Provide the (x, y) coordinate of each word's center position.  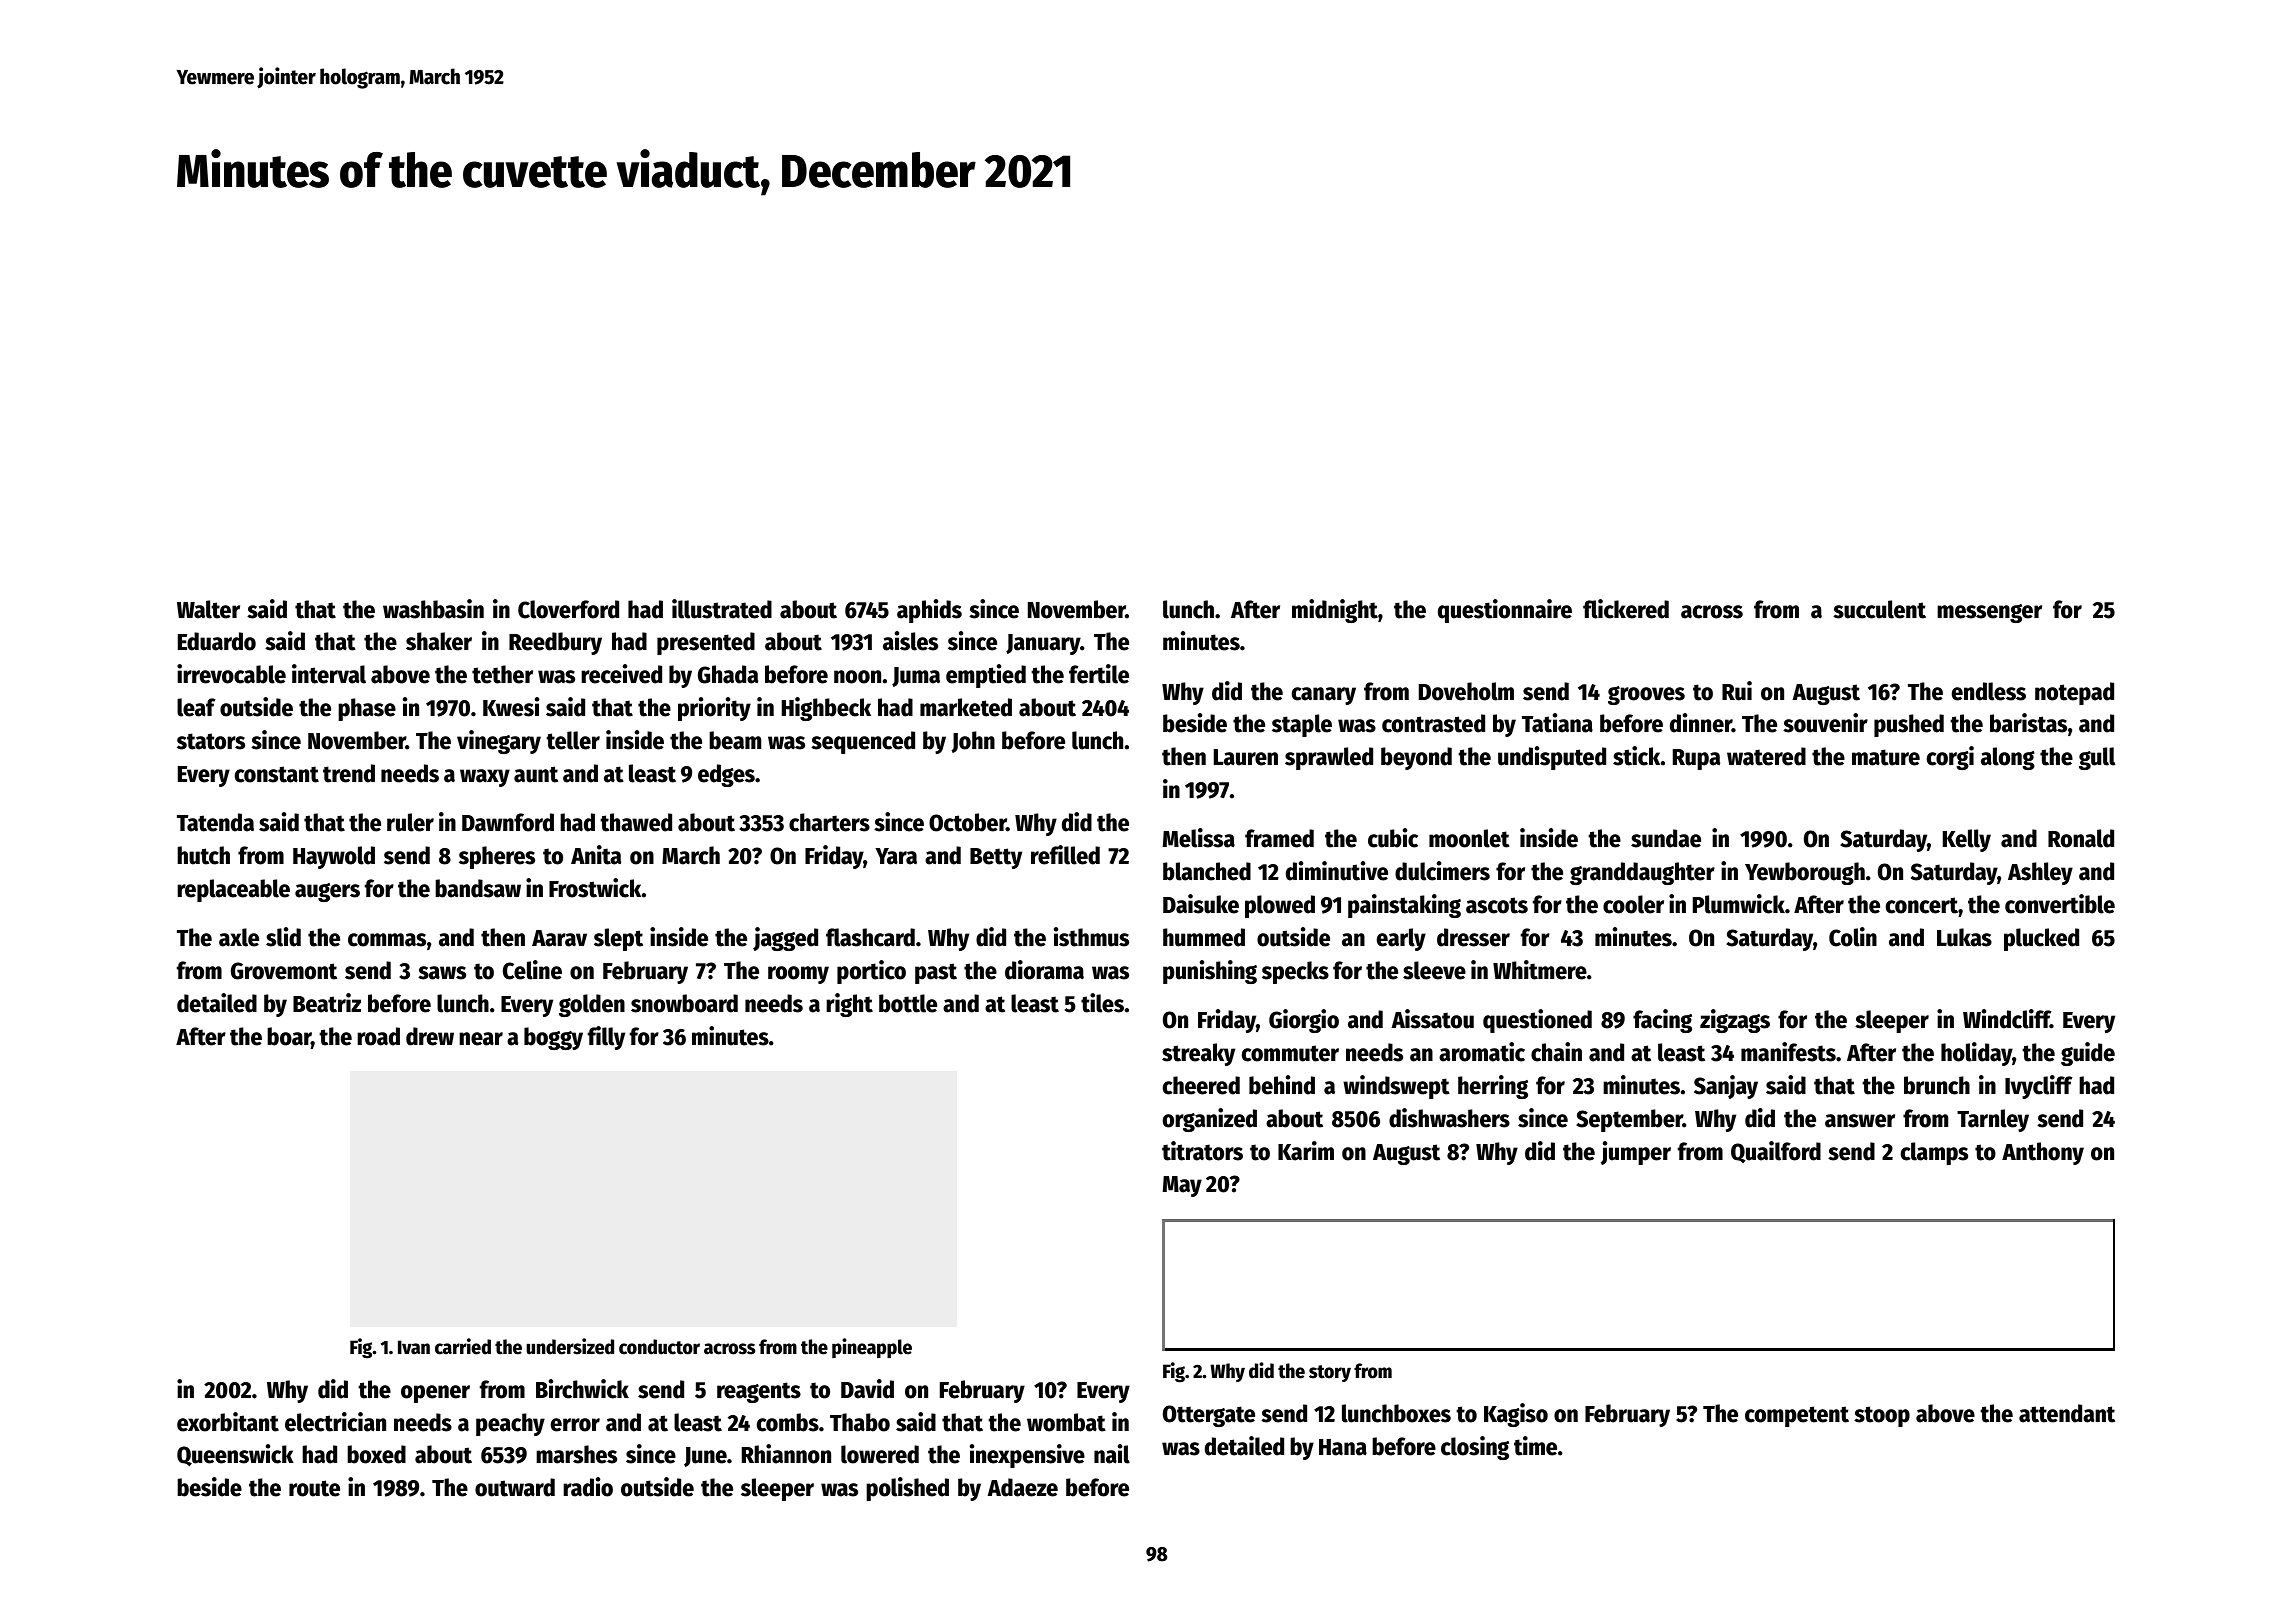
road (378, 1036)
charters (829, 822)
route (314, 1488)
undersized (570, 1346)
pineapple (872, 1348)
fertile (1099, 674)
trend (349, 773)
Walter (208, 609)
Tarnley (1993, 1120)
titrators (1202, 1151)
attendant (2067, 1413)
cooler (1633, 904)
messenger (1989, 613)
